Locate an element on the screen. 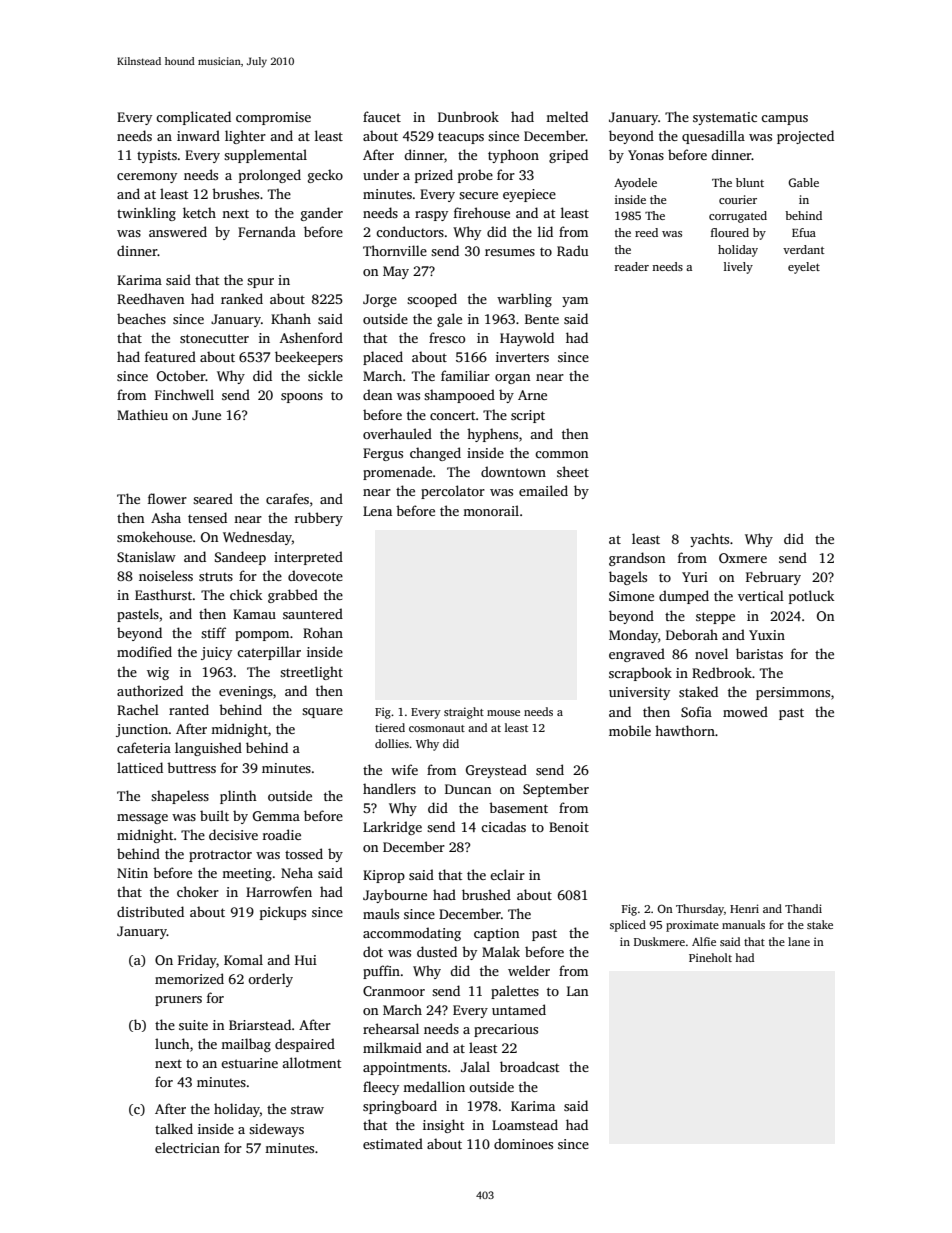 Image resolution: width=952 pixels, height=1233 pixels. yachts is located at coordinates (709, 540).
